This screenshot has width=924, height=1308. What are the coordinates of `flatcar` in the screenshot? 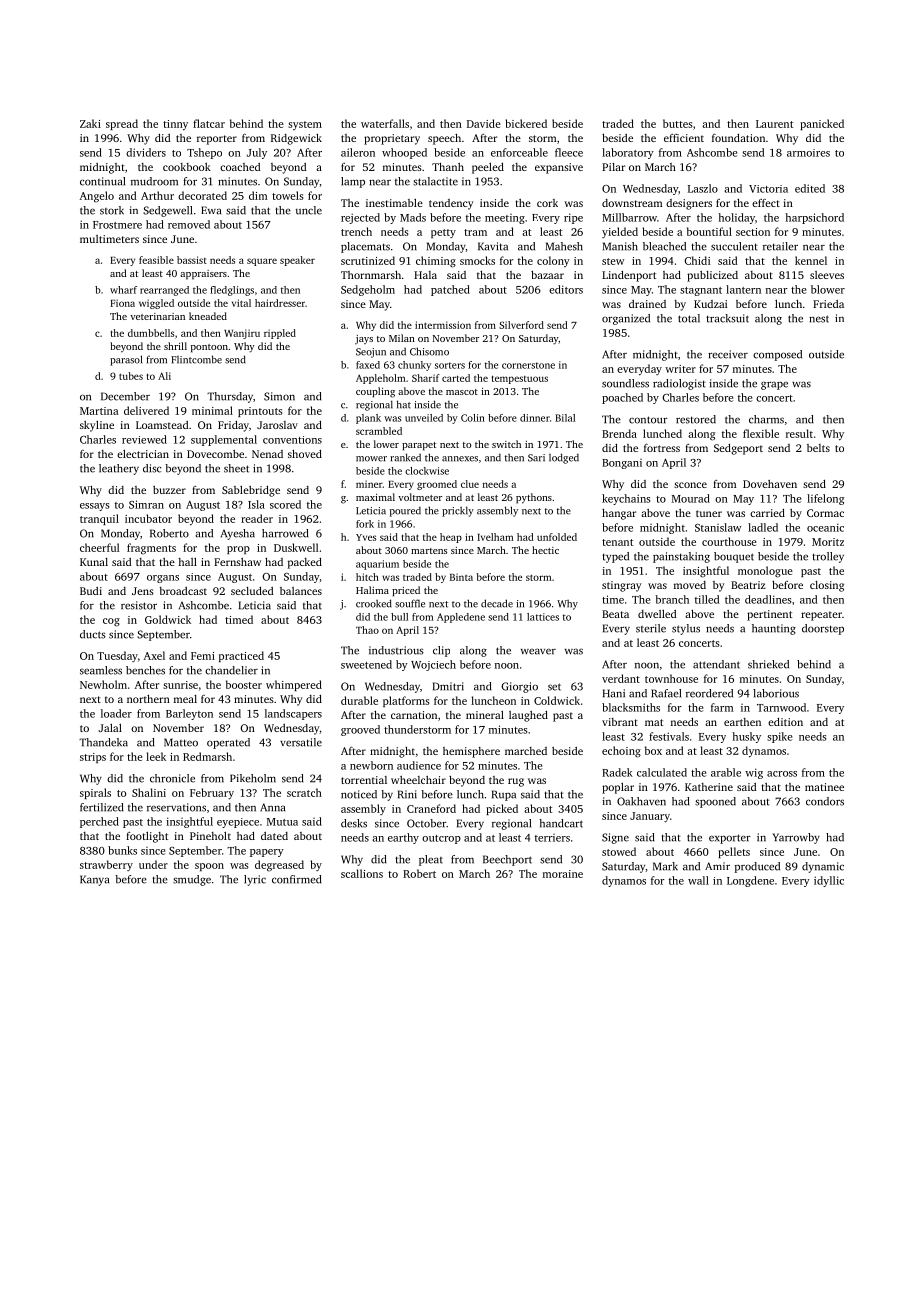 It's located at (209, 123).
